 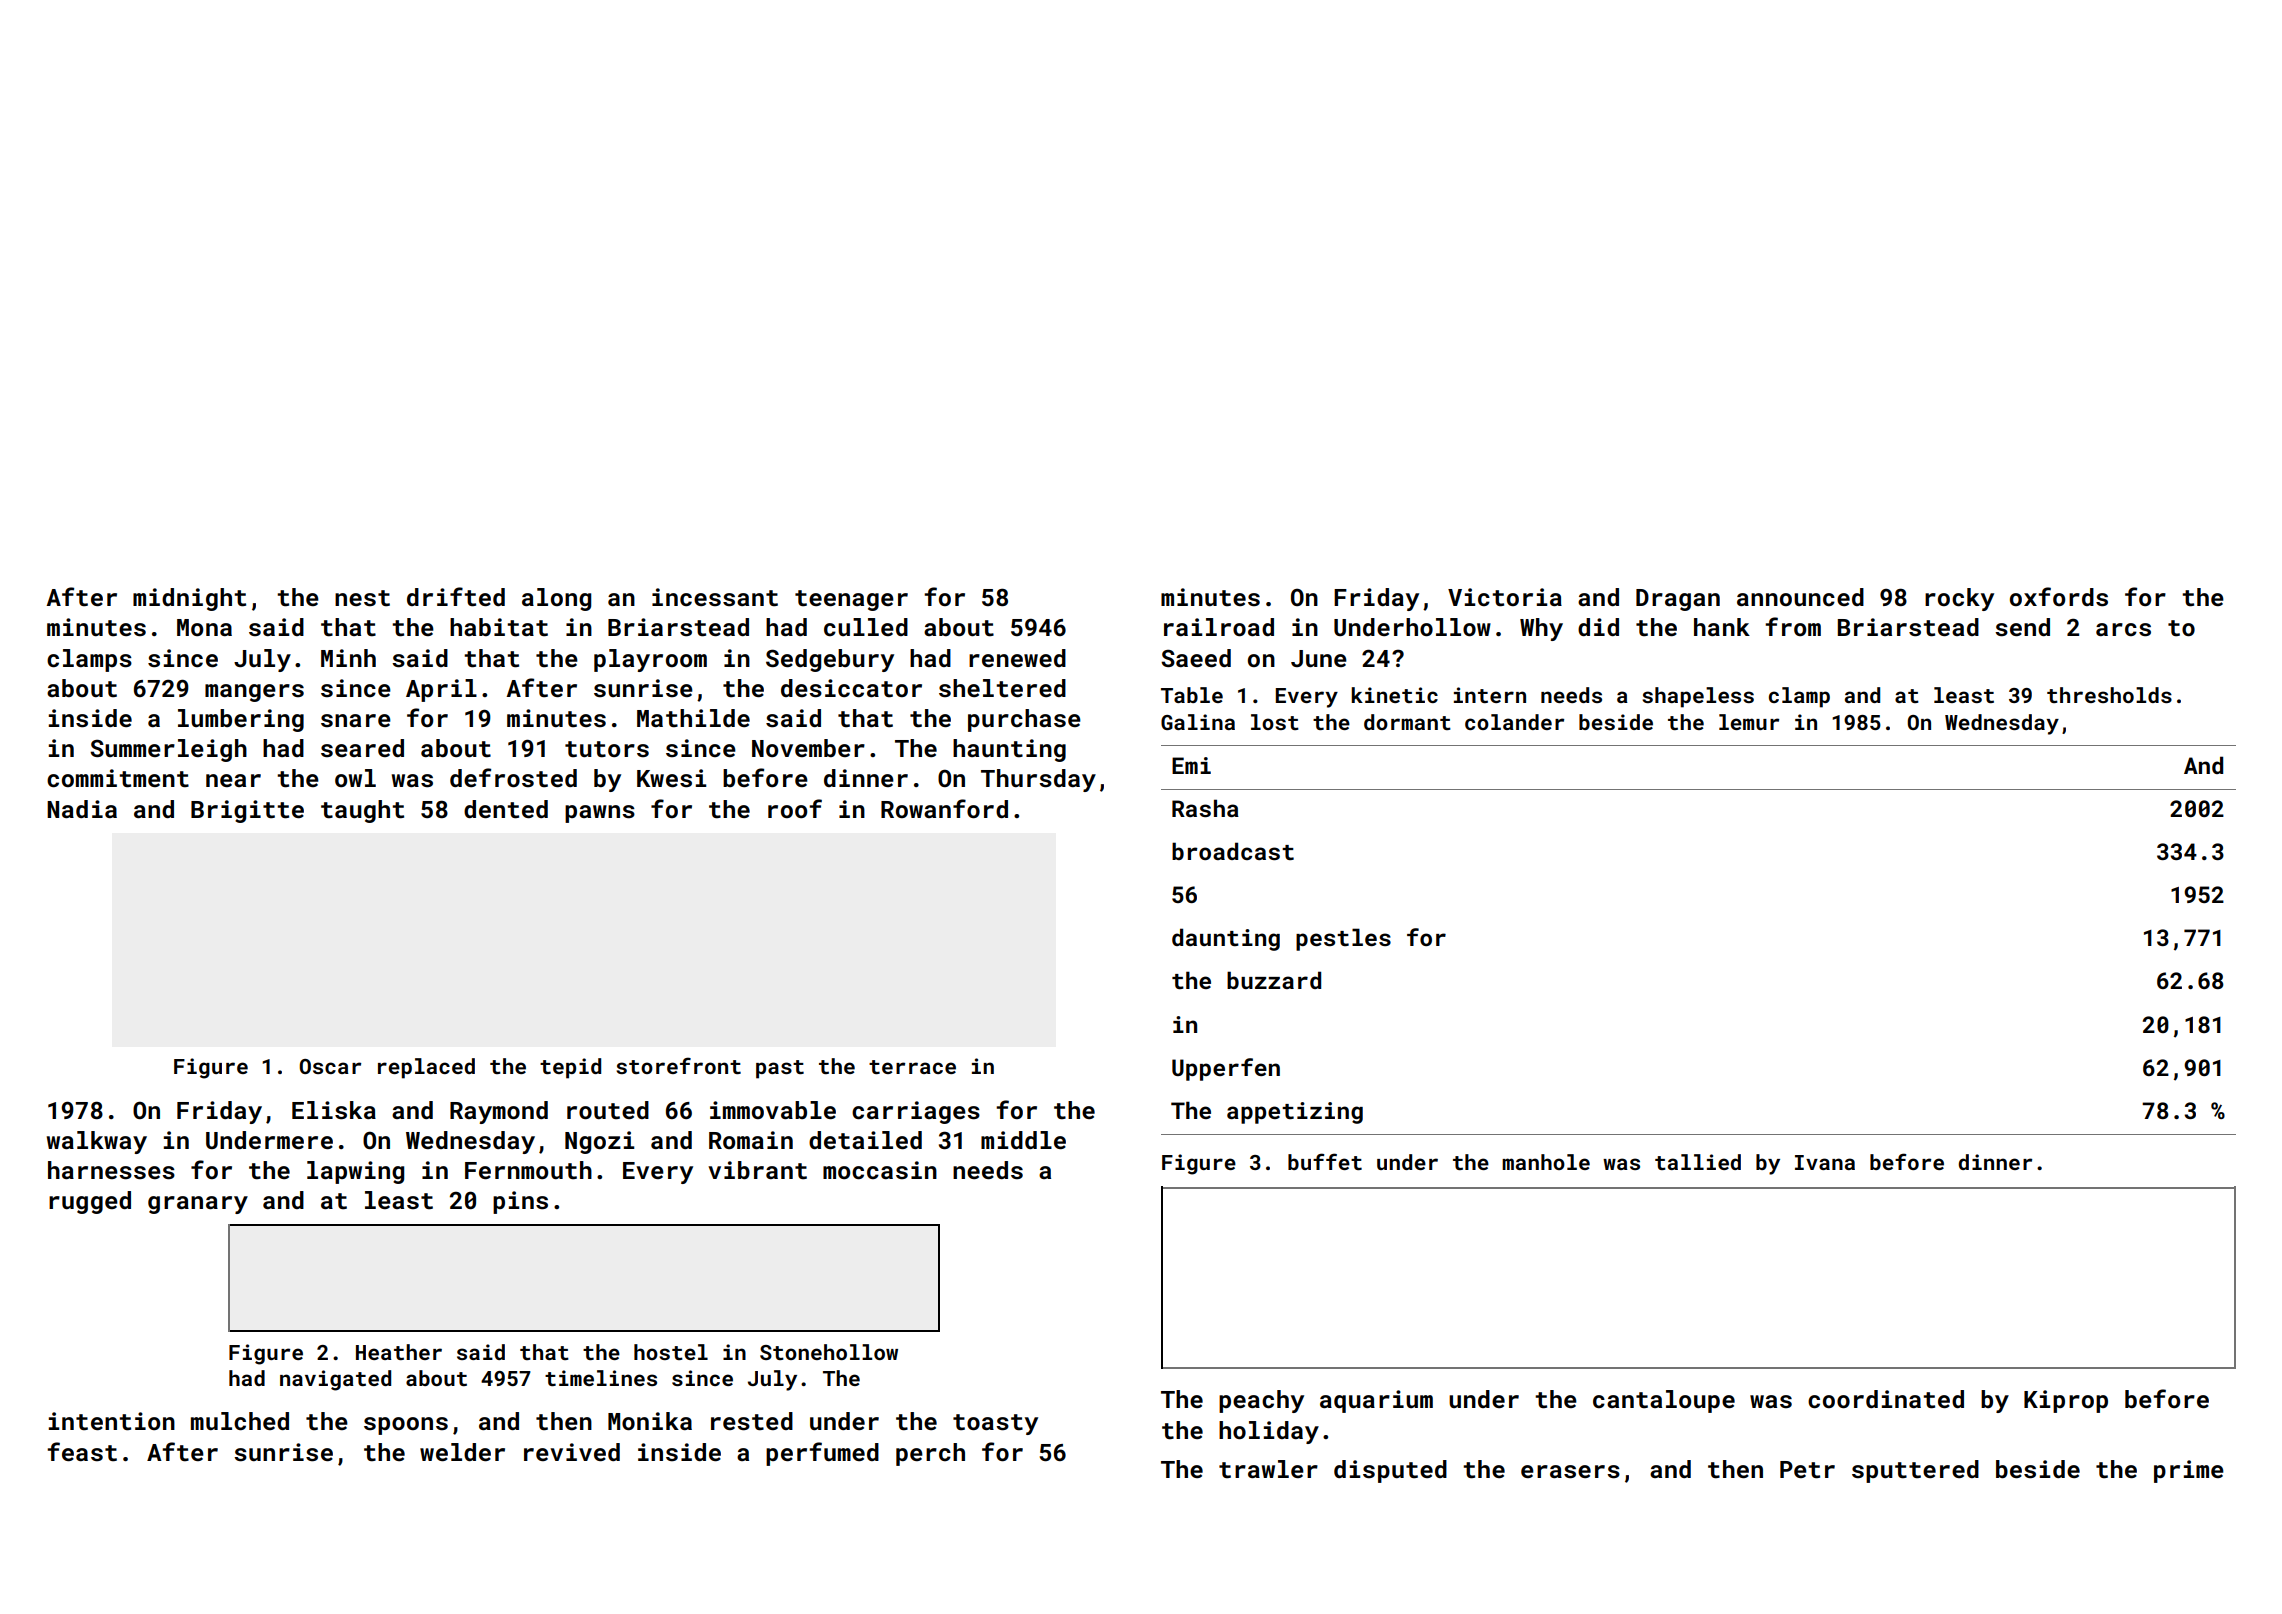 What do you see at coordinates (1698, 1162) in the screenshot?
I see `tallied` at bounding box center [1698, 1162].
